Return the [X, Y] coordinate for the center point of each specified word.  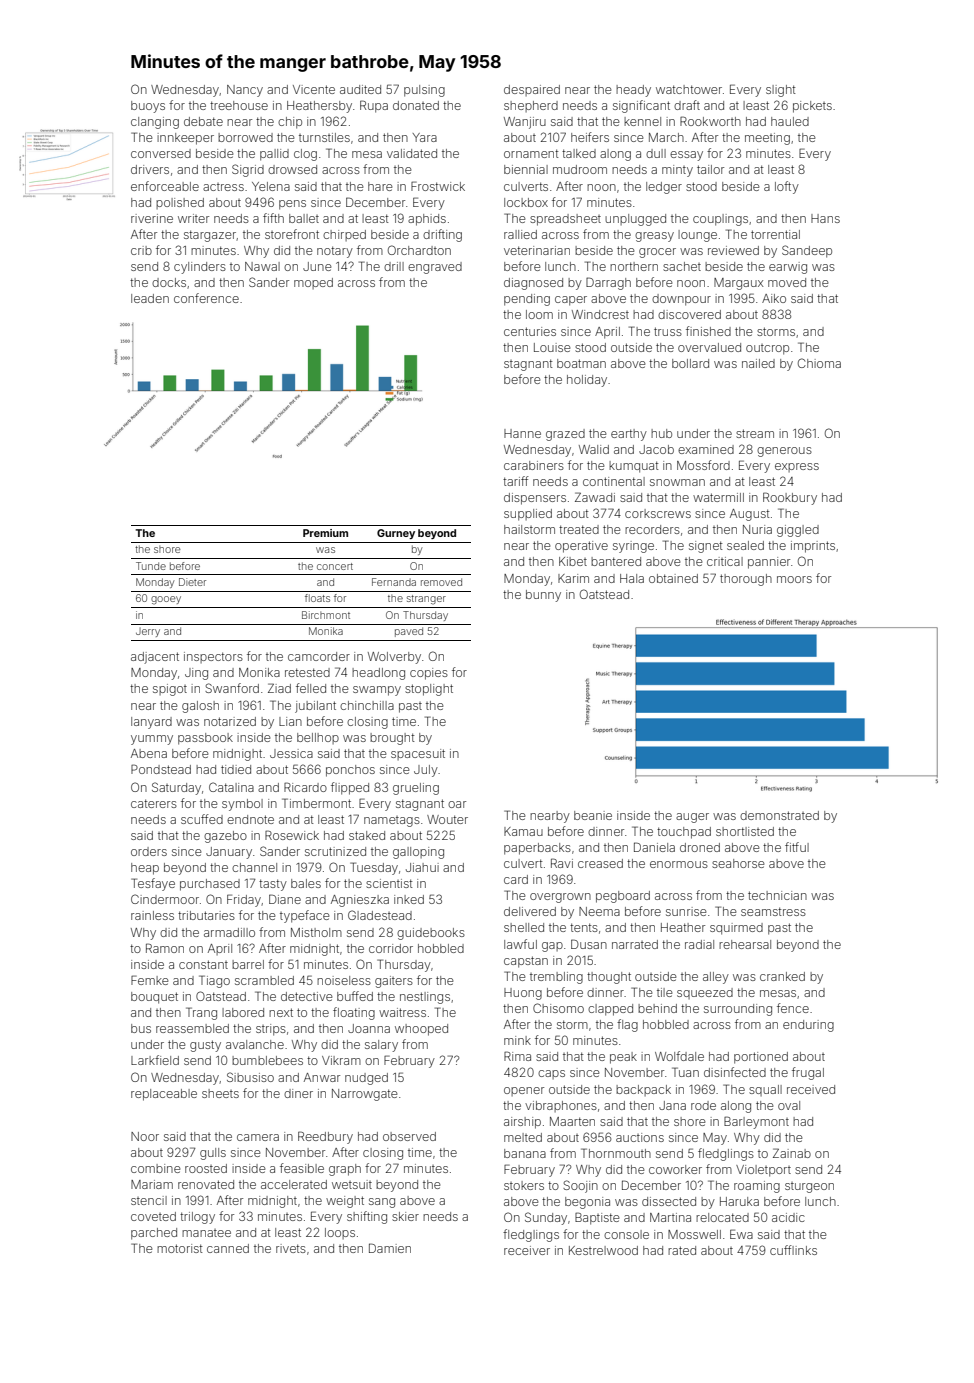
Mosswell [694, 1234]
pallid [274, 155]
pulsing [424, 91]
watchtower [689, 89]
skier [405, 1216]
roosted [206, 1168]
